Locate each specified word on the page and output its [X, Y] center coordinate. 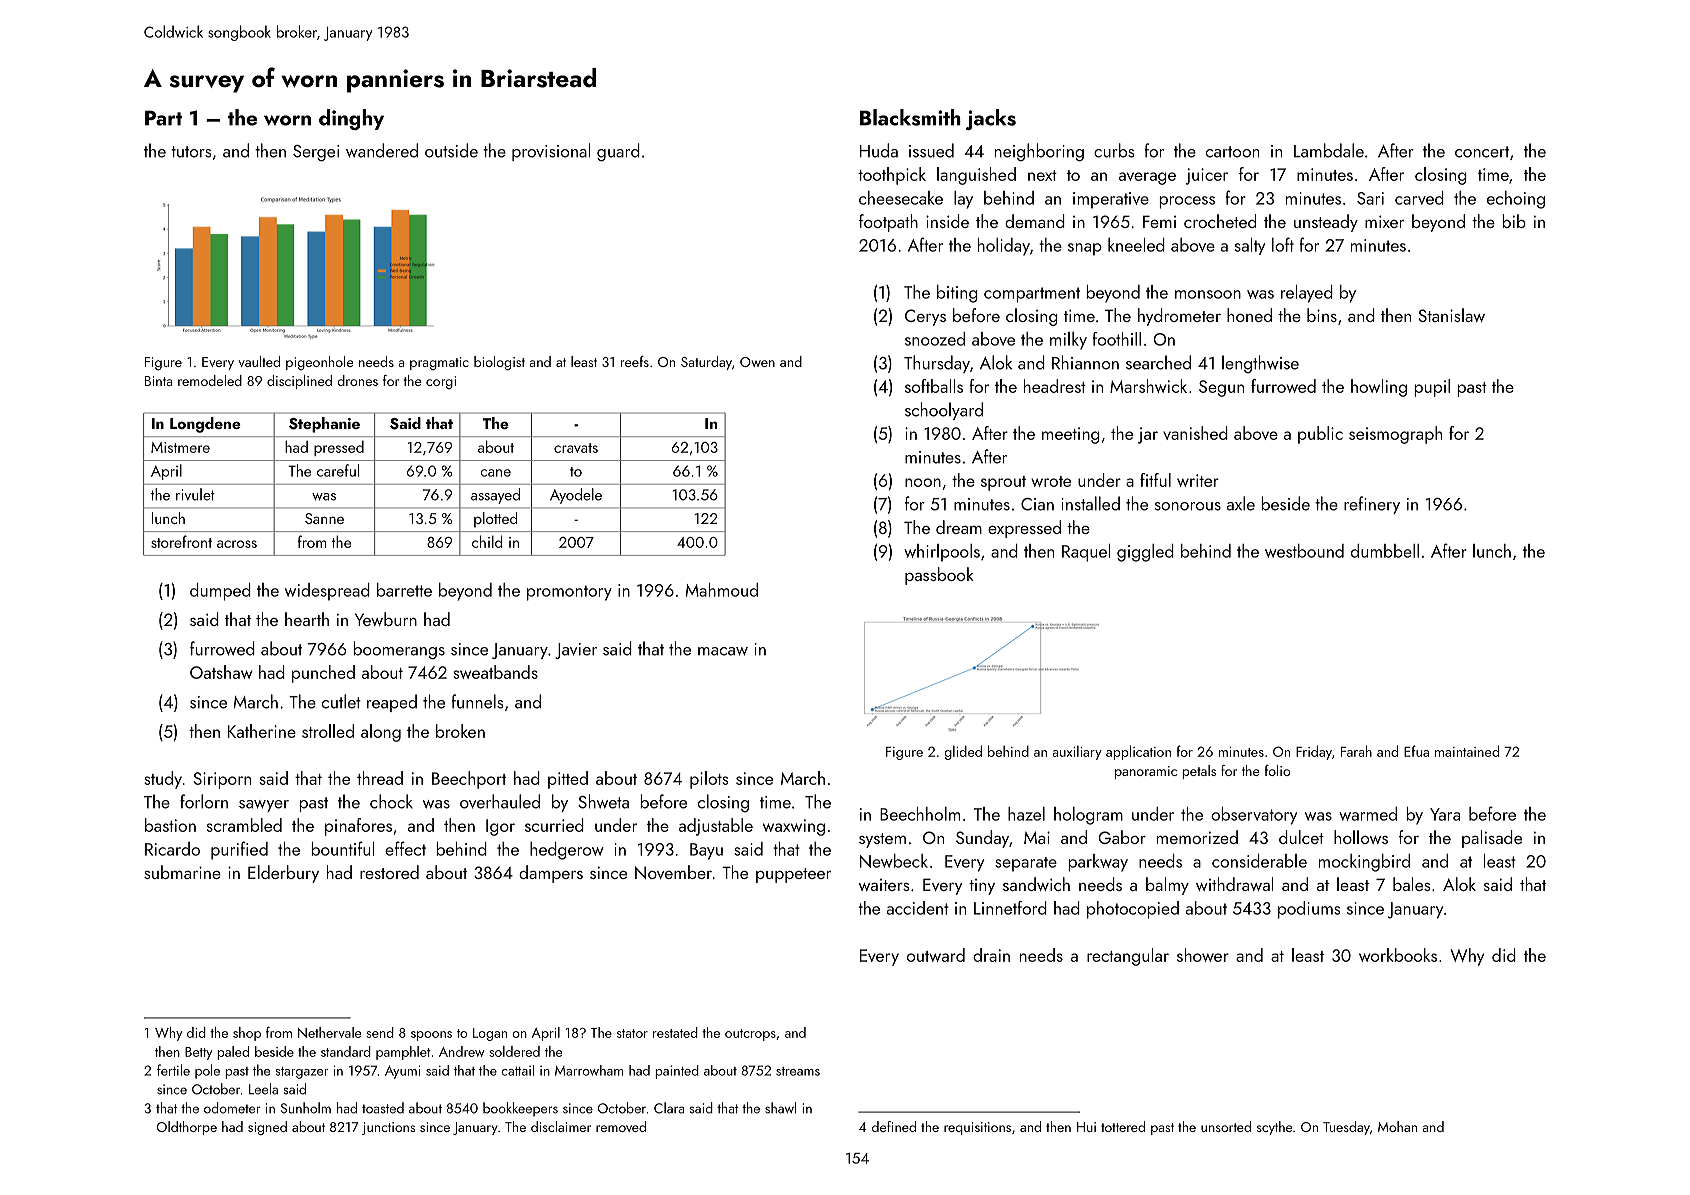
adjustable [716, 827]
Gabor [1122, 837]
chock [391, 801]
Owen [757, 362]
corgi [441, 382]
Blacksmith [910, 117]
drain [991, 955]
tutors [191, 152]
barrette [404, 590]
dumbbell [1385, 551]
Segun [1221, 388]
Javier [576, 651]
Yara [1445, 814]
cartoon [1232, 152]
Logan [490, 1034]
